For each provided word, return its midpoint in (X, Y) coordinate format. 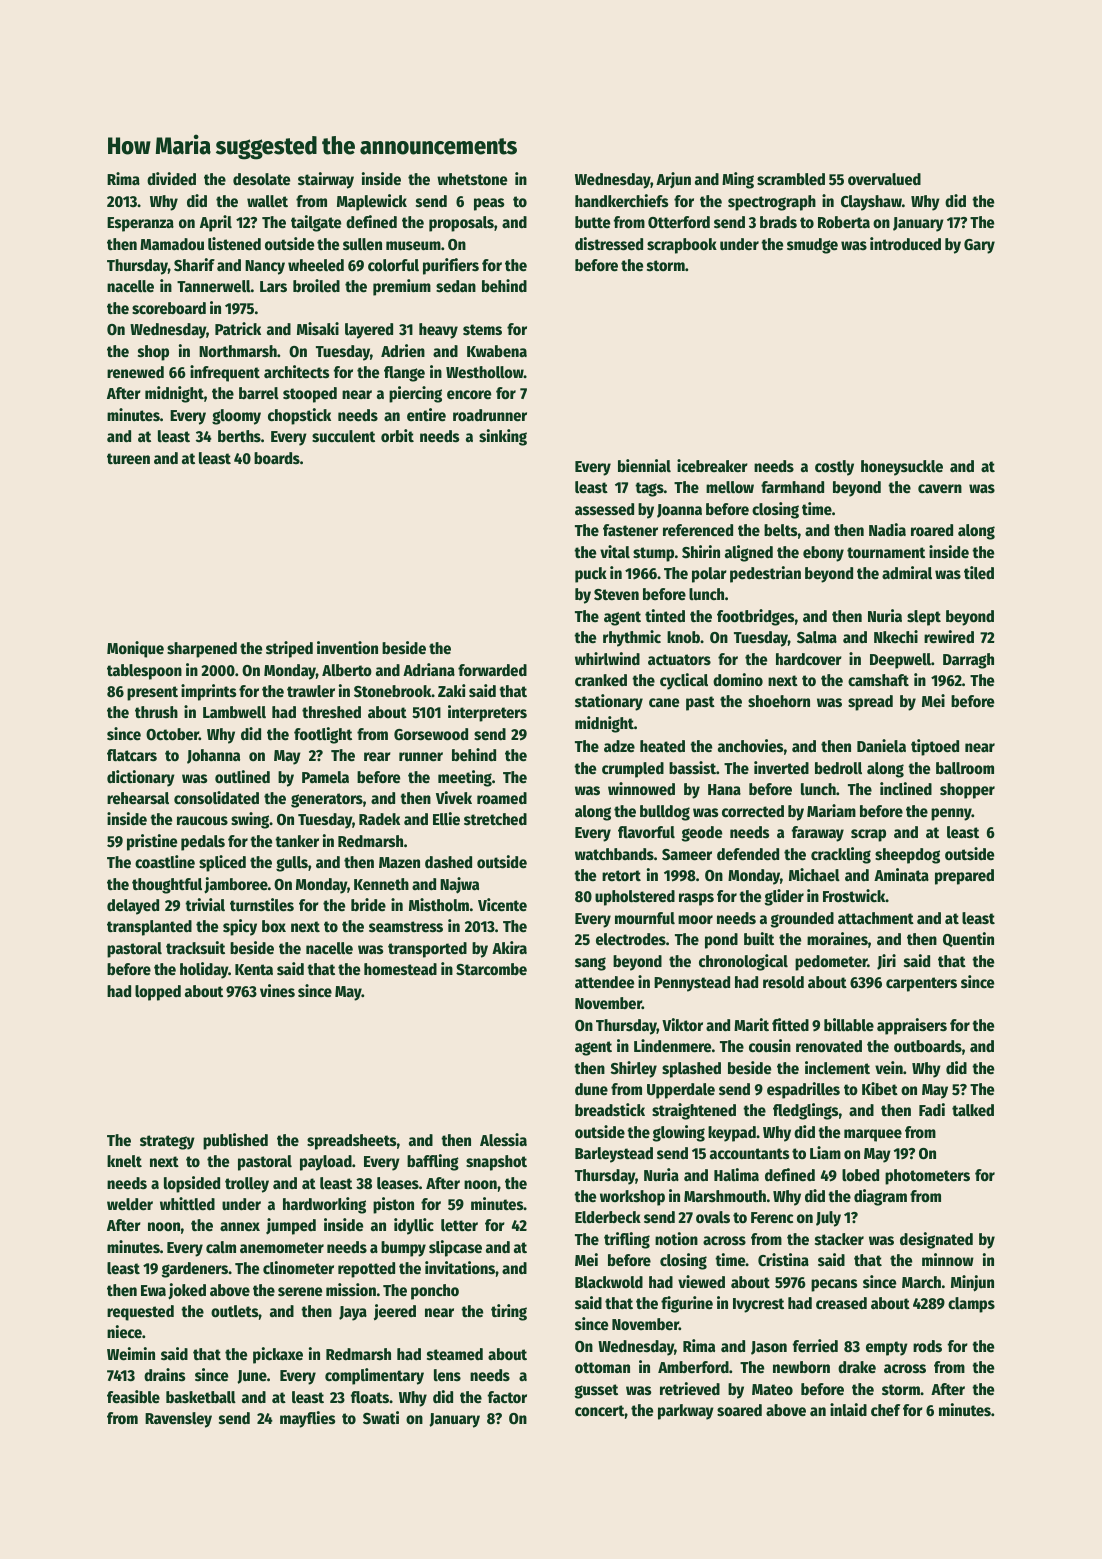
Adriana (429, 670)
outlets (235, 1311)
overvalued (884, 179)
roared (932, 530)
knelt (124, 1161)
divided (171, 179)
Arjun (673, 180)
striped (289, 649)
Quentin (968, 939)
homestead (400, 969)
